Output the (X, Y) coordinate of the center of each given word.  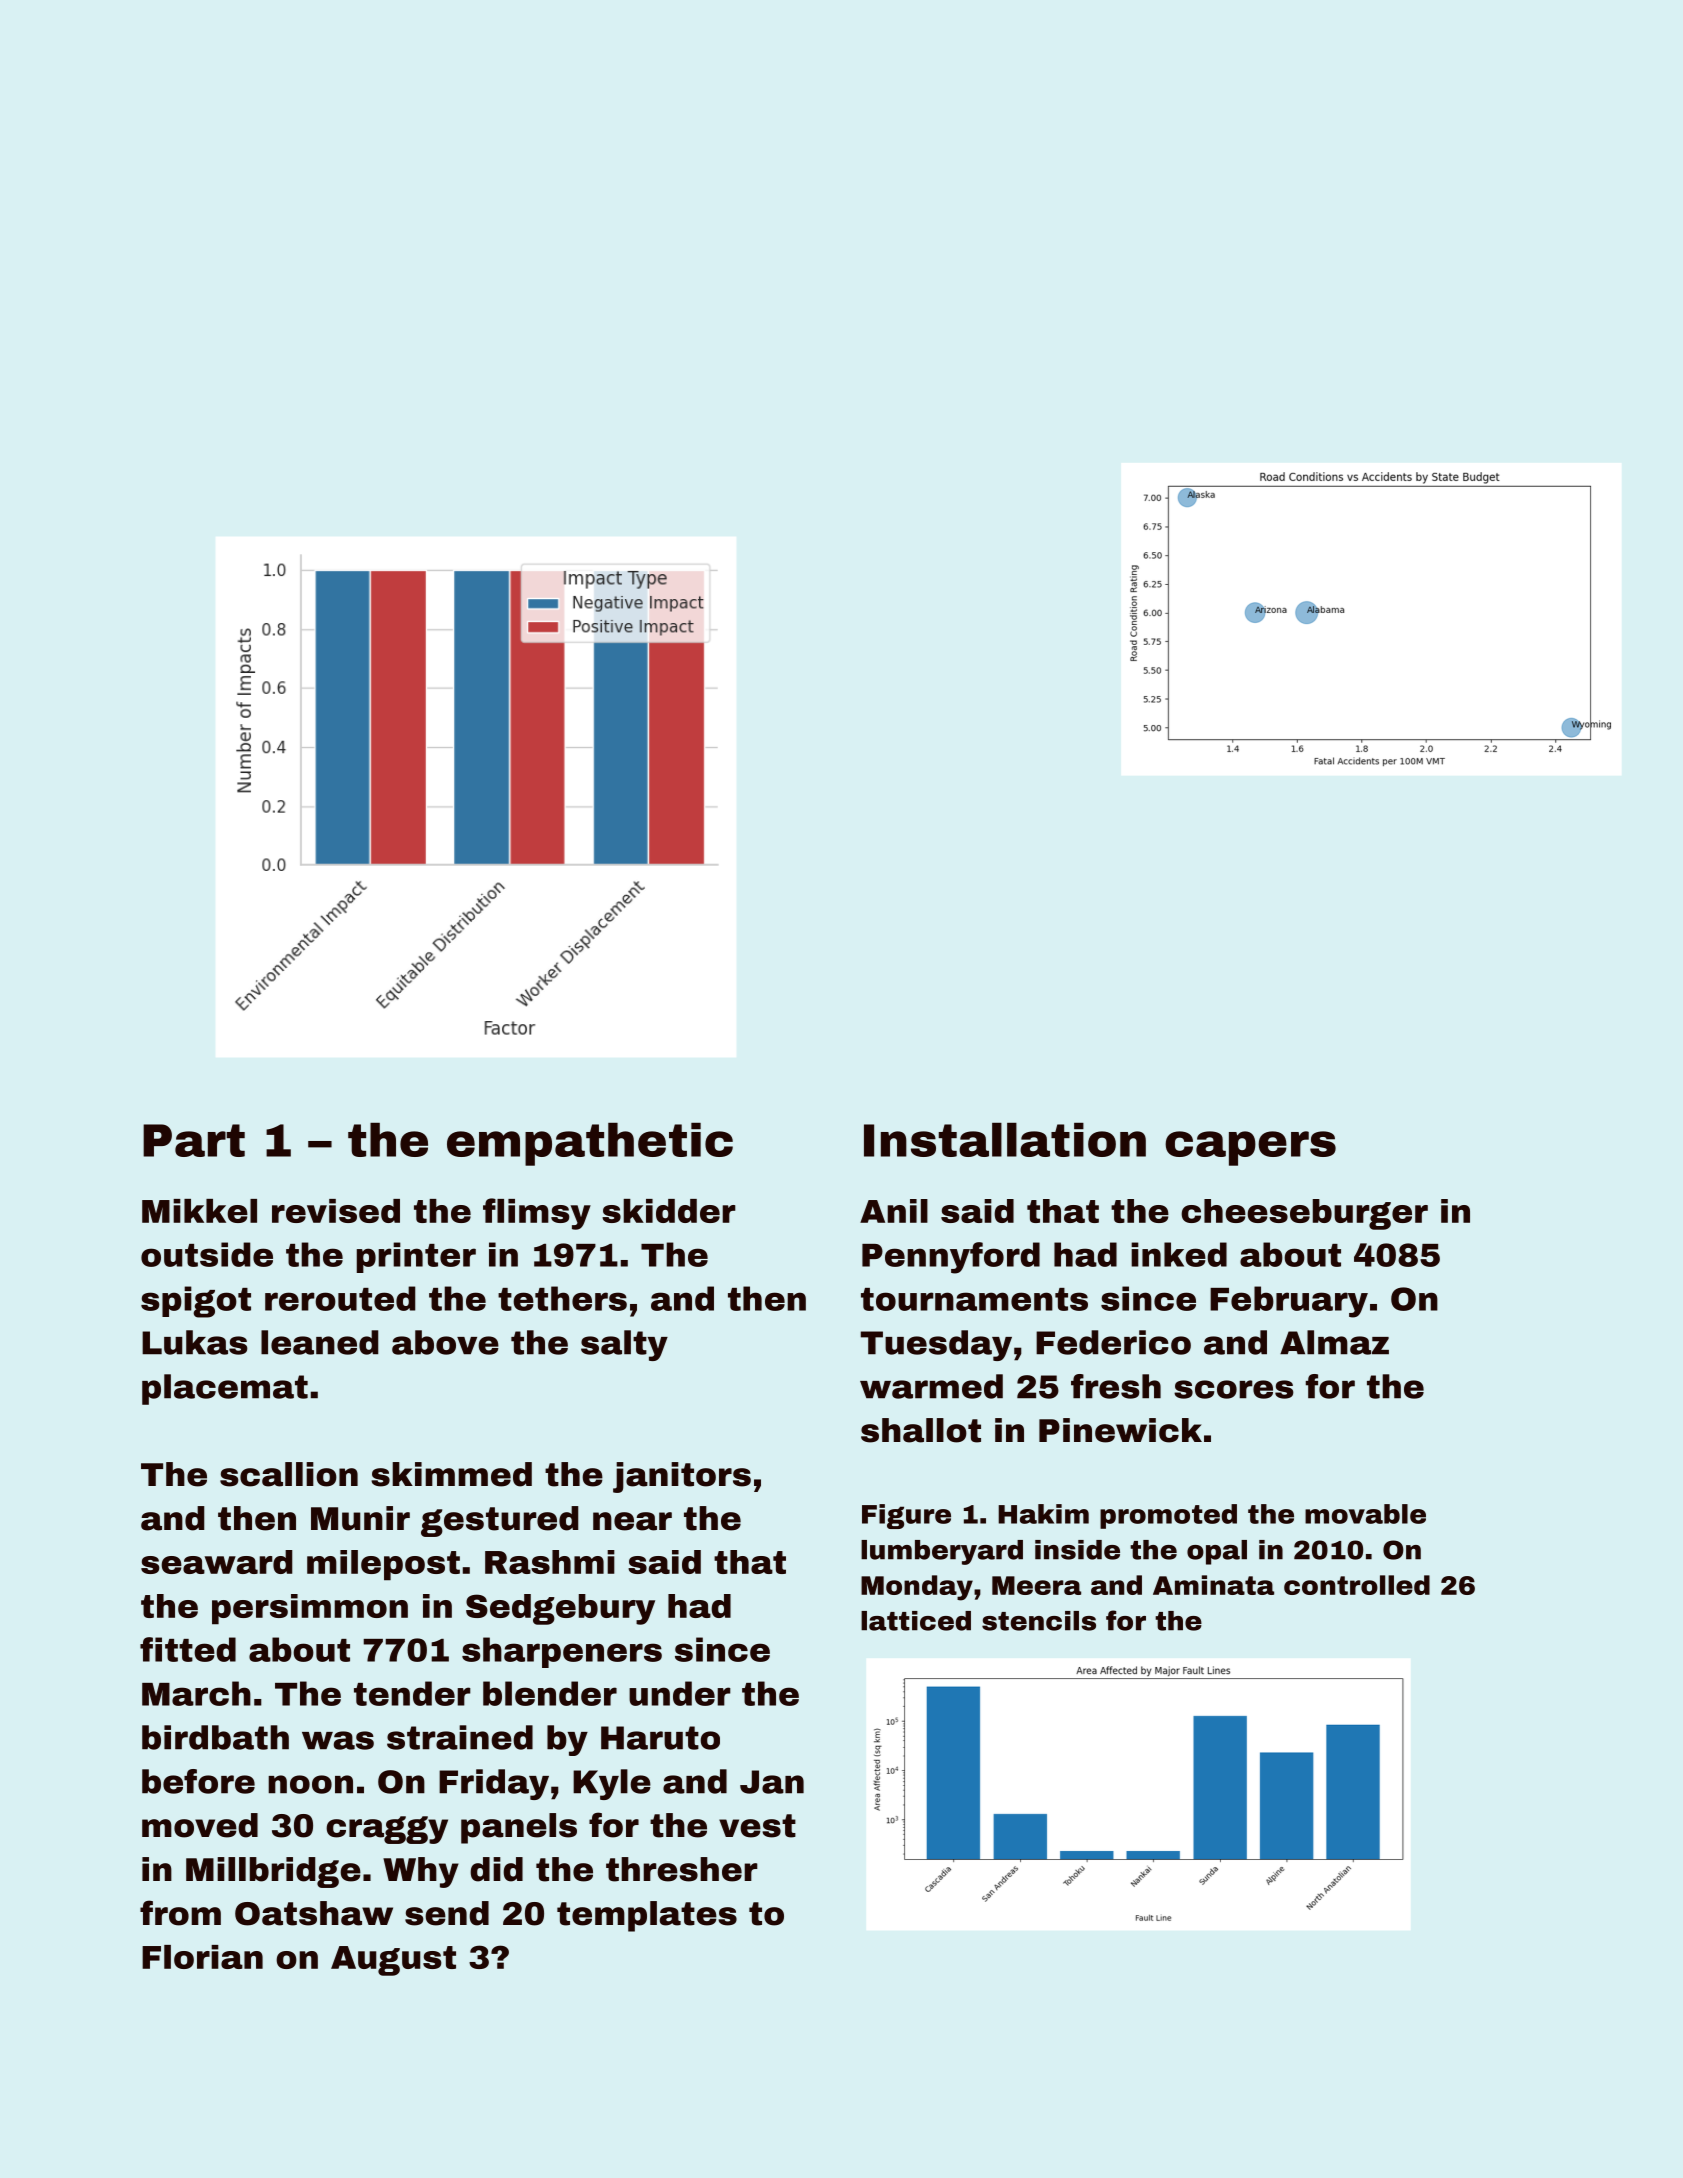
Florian (202, 1957)
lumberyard (942, 1552)
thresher (682, 1869)
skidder (669, 1211)
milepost (383, 1565)
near (632, 1521)
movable (1365, 1514)
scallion (289, 1474)
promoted (1168, 1516)
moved (200, 1825)
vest (757, 1826)
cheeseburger (1304, 1214)
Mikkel (199, 1211)
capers (1250, 1148)
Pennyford (951, 1258)
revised (336, 1211)
